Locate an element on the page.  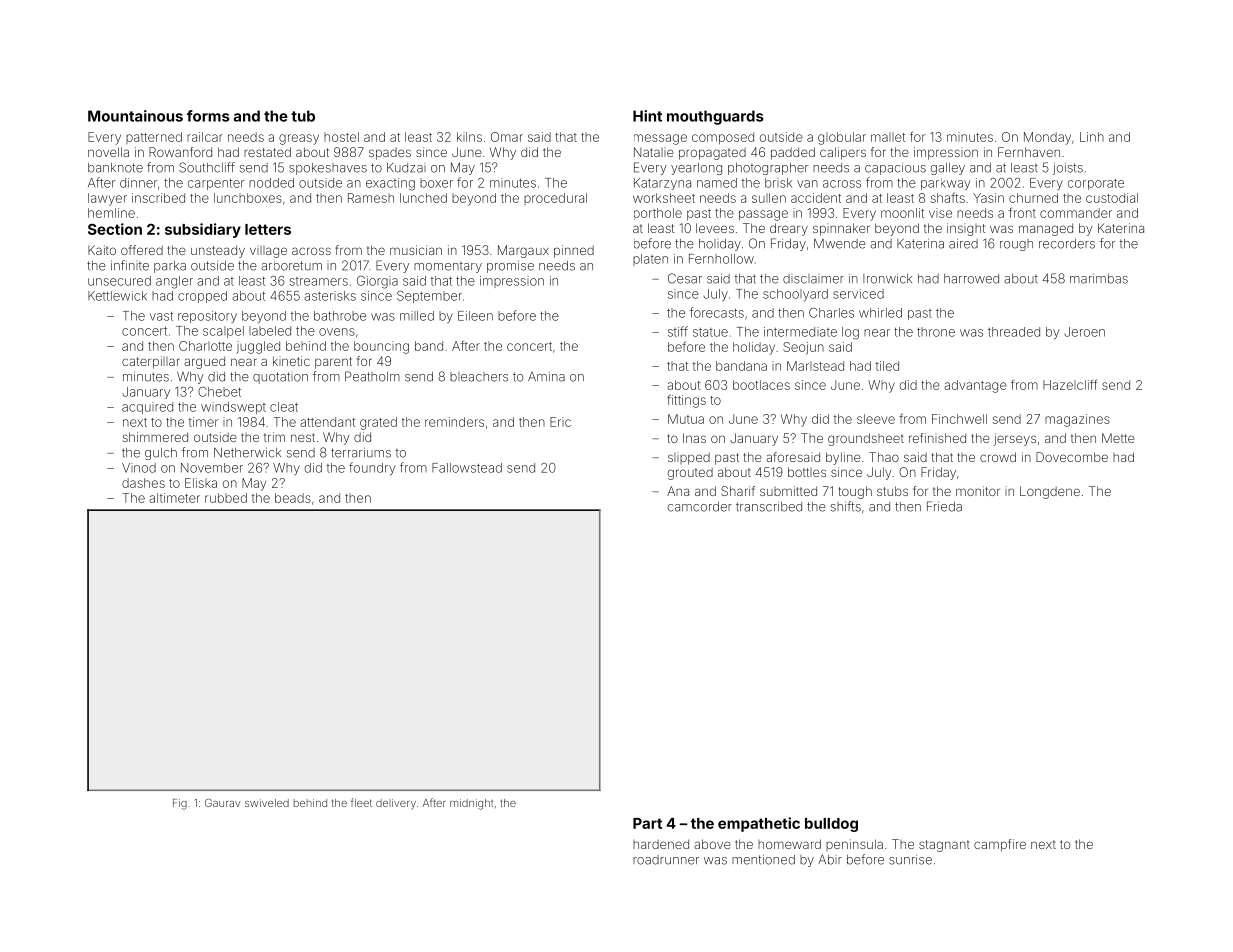
empathetic is located at coordinates (759, 824).
